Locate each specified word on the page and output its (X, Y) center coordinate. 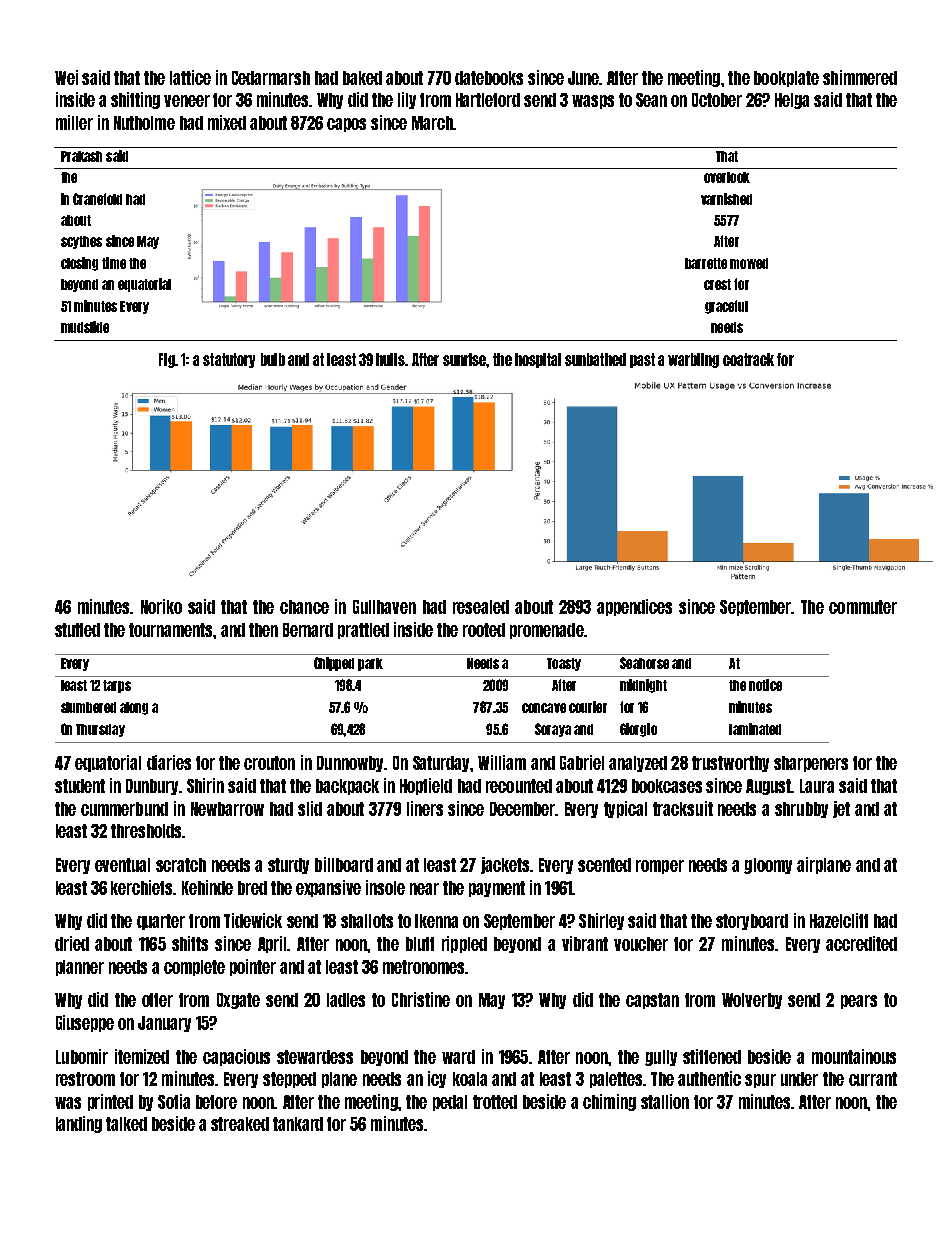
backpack (347, 787)
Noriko (161, 606)
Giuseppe (85, 1023)
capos (346, 125)
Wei (66, 77)
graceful (726, 307)
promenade (546, 631)
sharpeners (811, 764)
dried (72, 943)
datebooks (489, 78)
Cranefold (97, 199)
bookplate (786, 79)
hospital (538, 360)
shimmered (860, 77)
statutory (229, 360)
